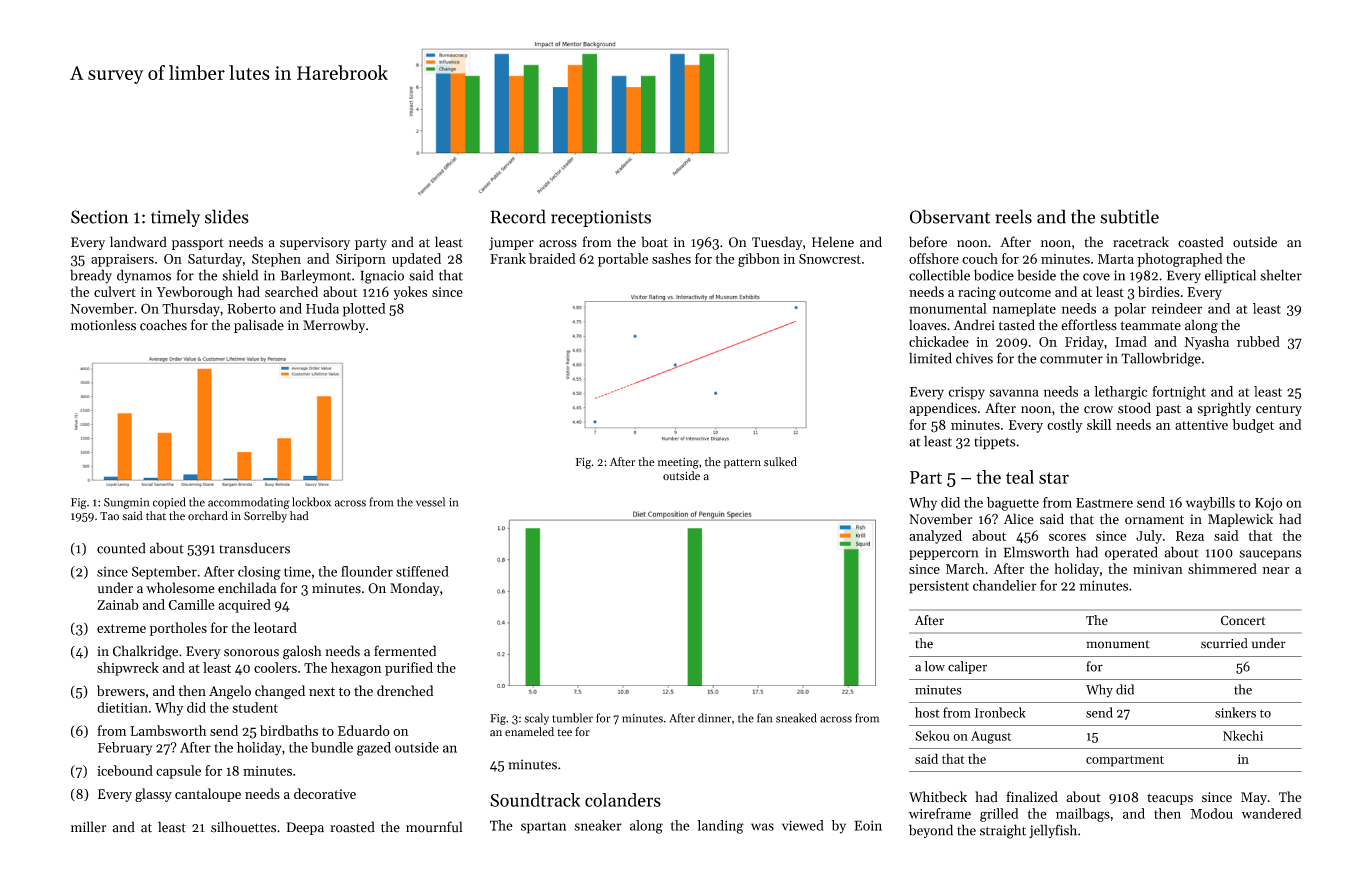 Image resolution: width=1372 pixels, height=887 pixels. I want to click on sonorous, so click(251, 653).
